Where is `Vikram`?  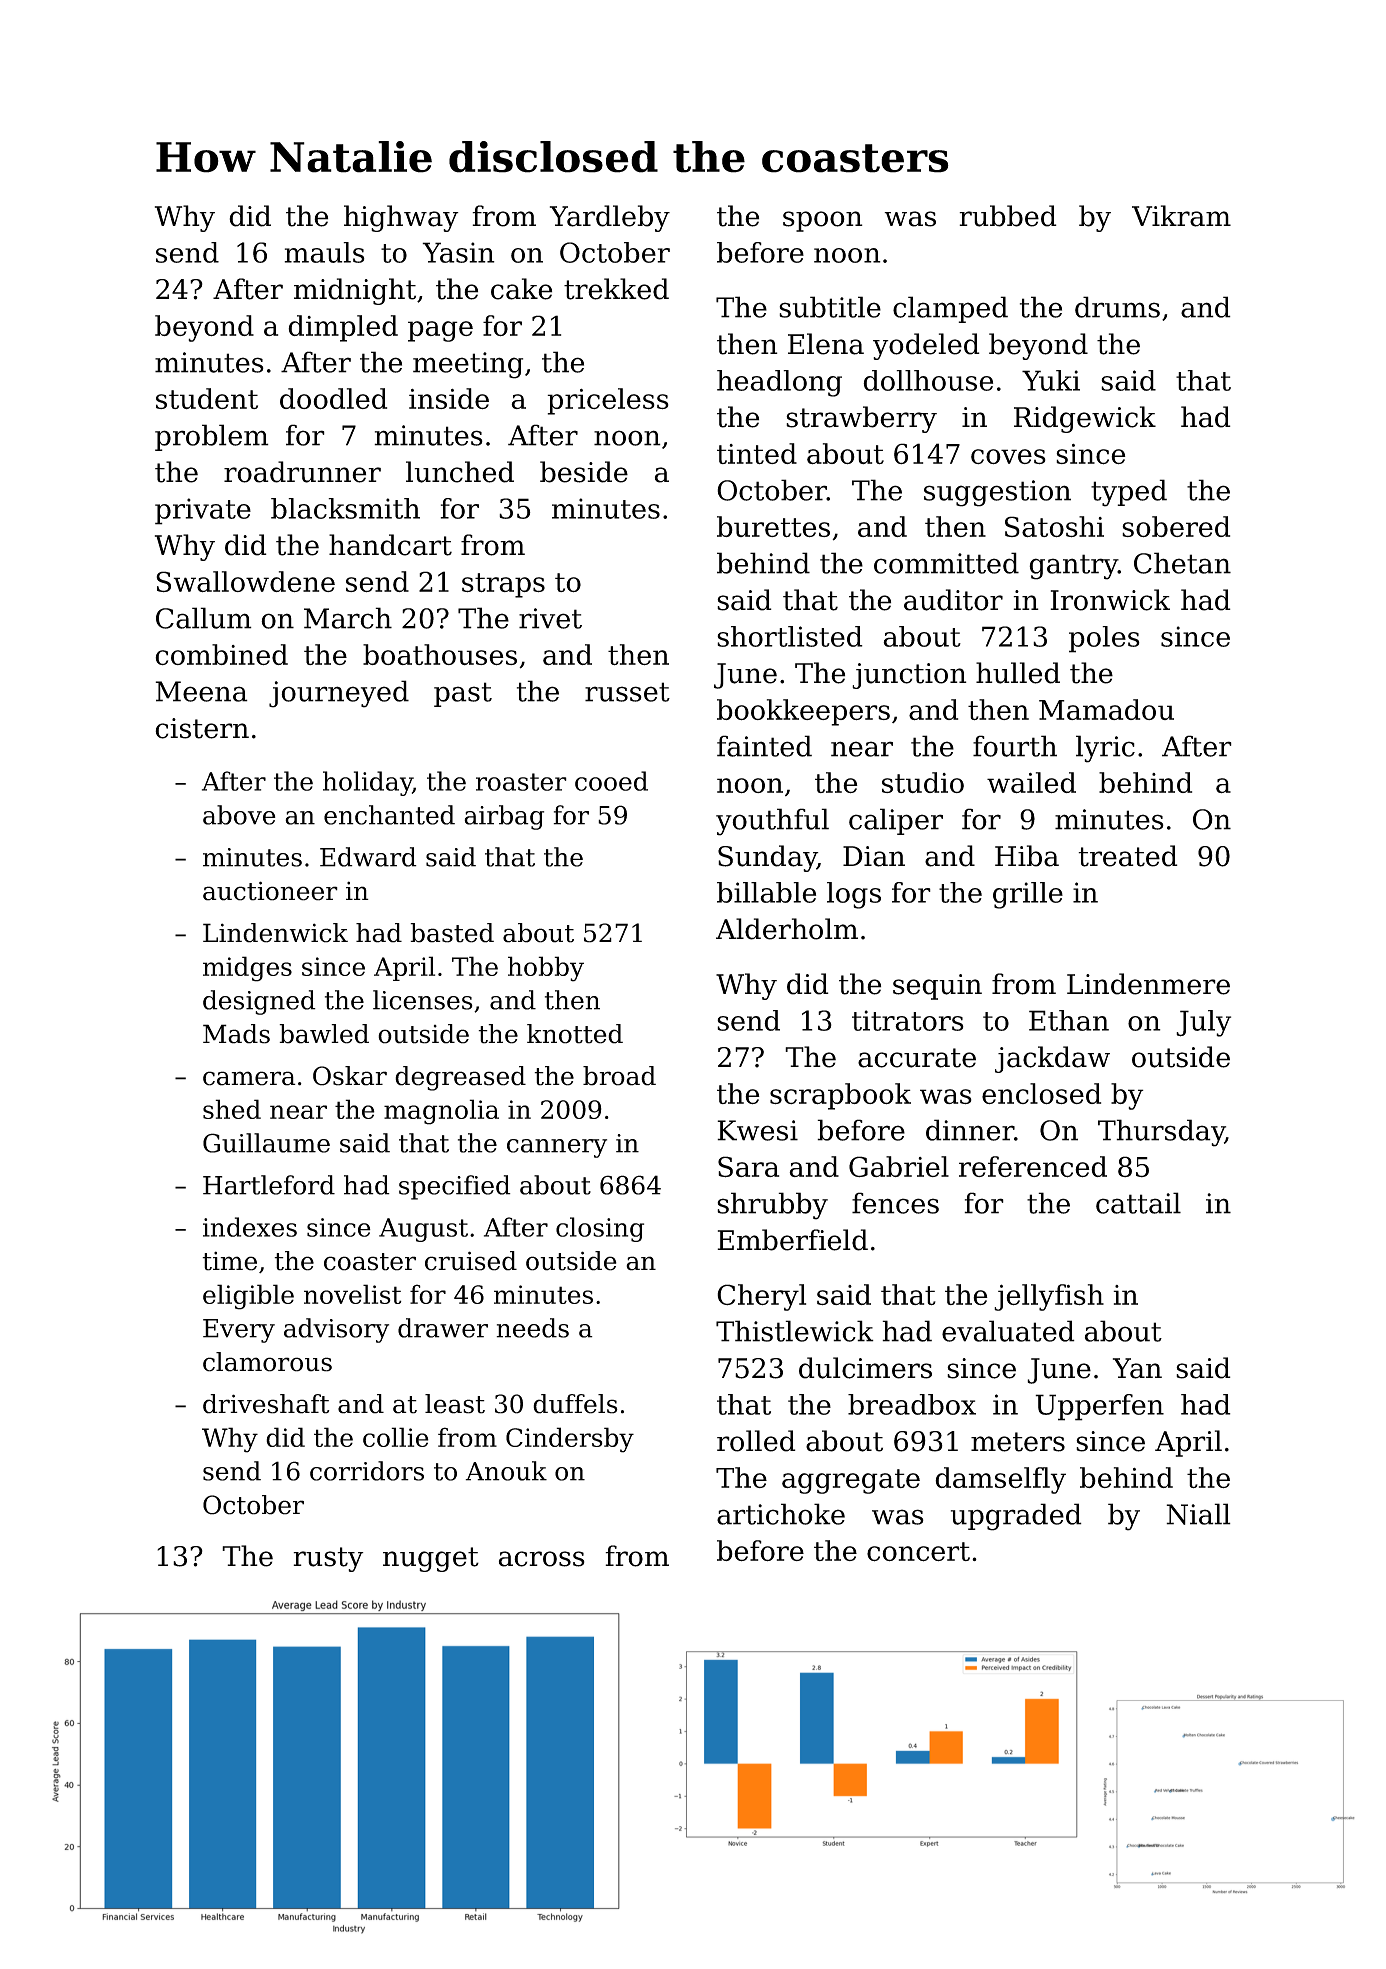
Vikram is located at coordinates (1181, 216).
